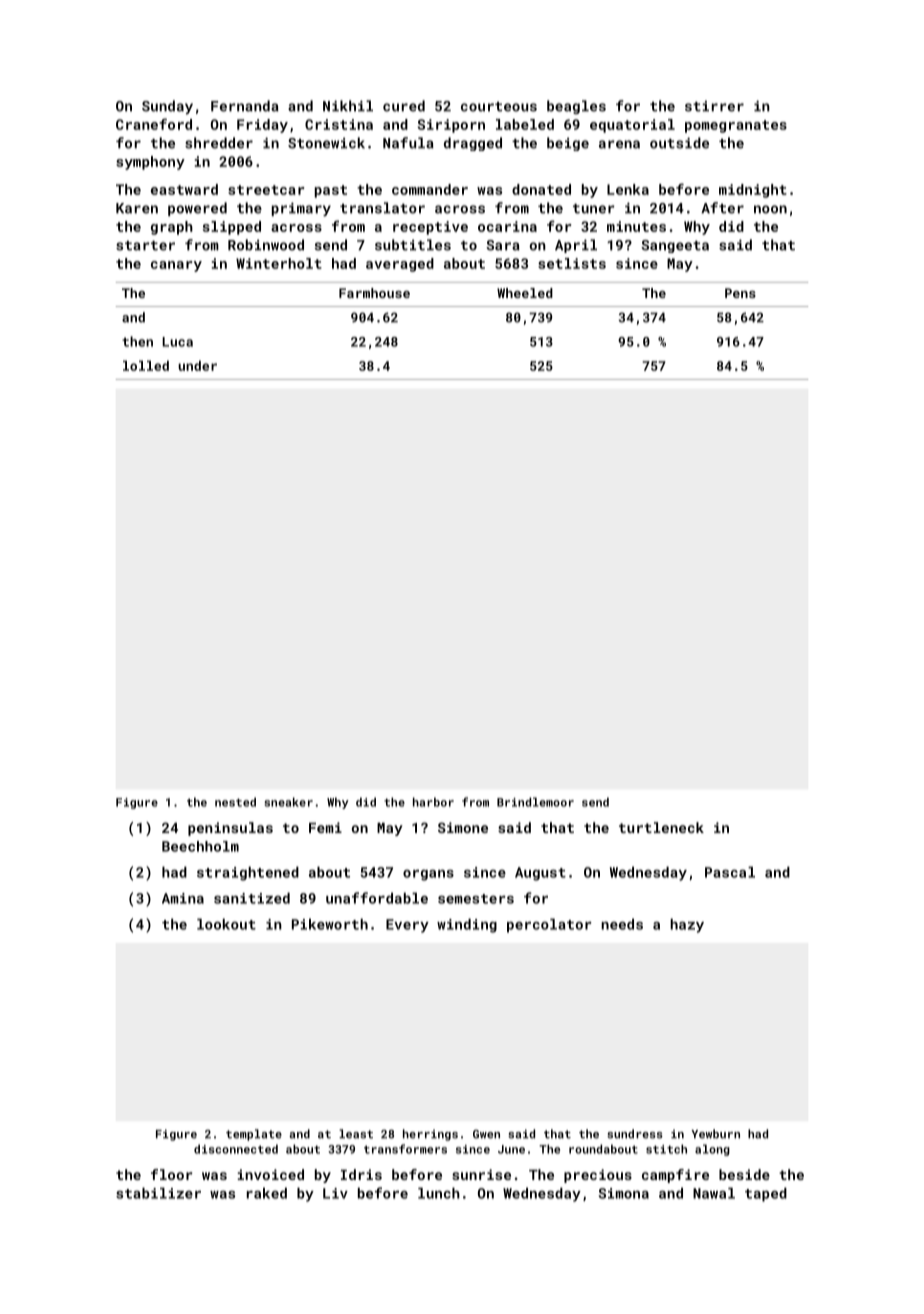 The height and width of the image is (1314, 924). I want to click on harbor, so click(433, 802).
